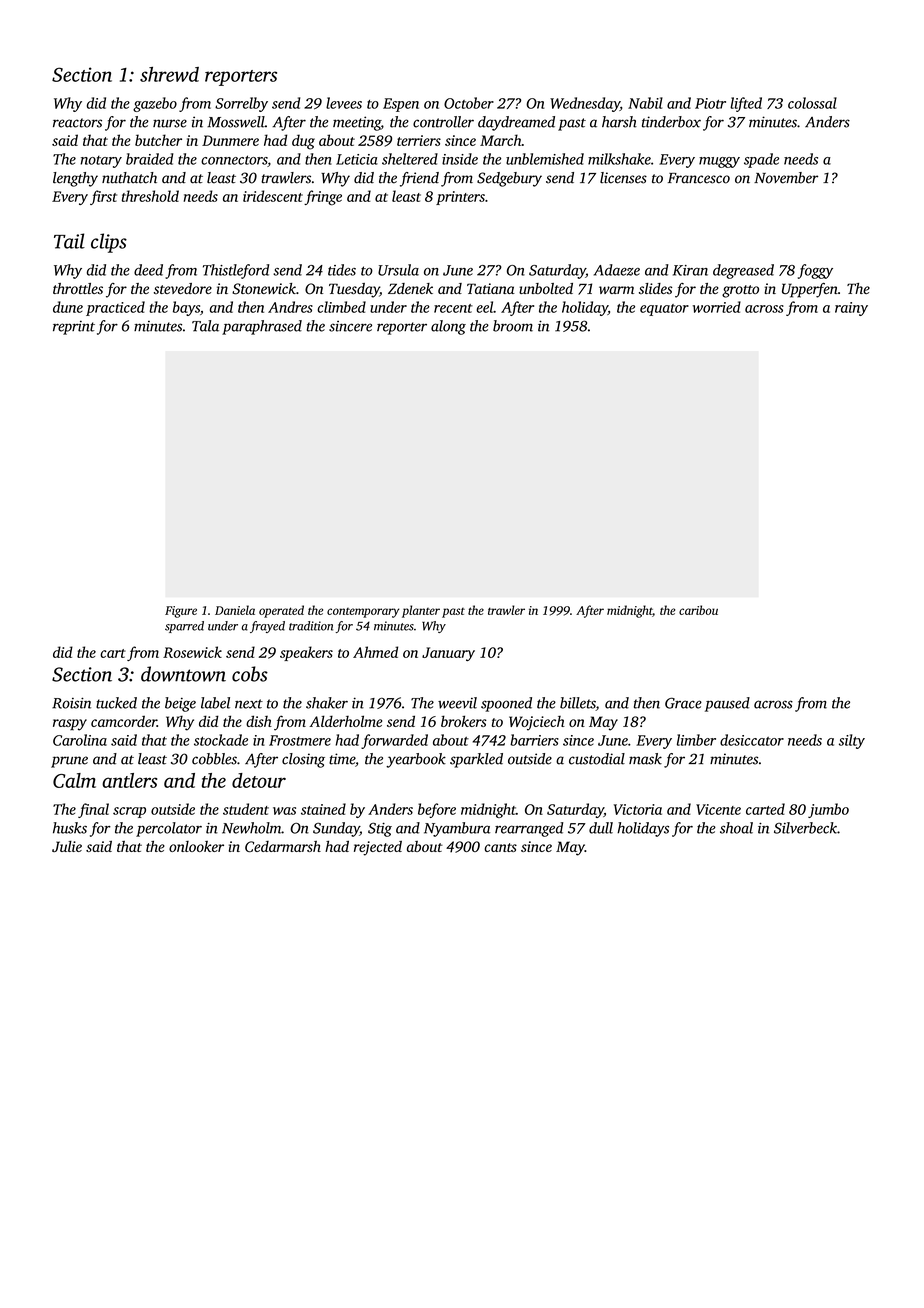 The height and width of the screenshot is (1308, 924). I want to click on planter, so click(421, 611).
